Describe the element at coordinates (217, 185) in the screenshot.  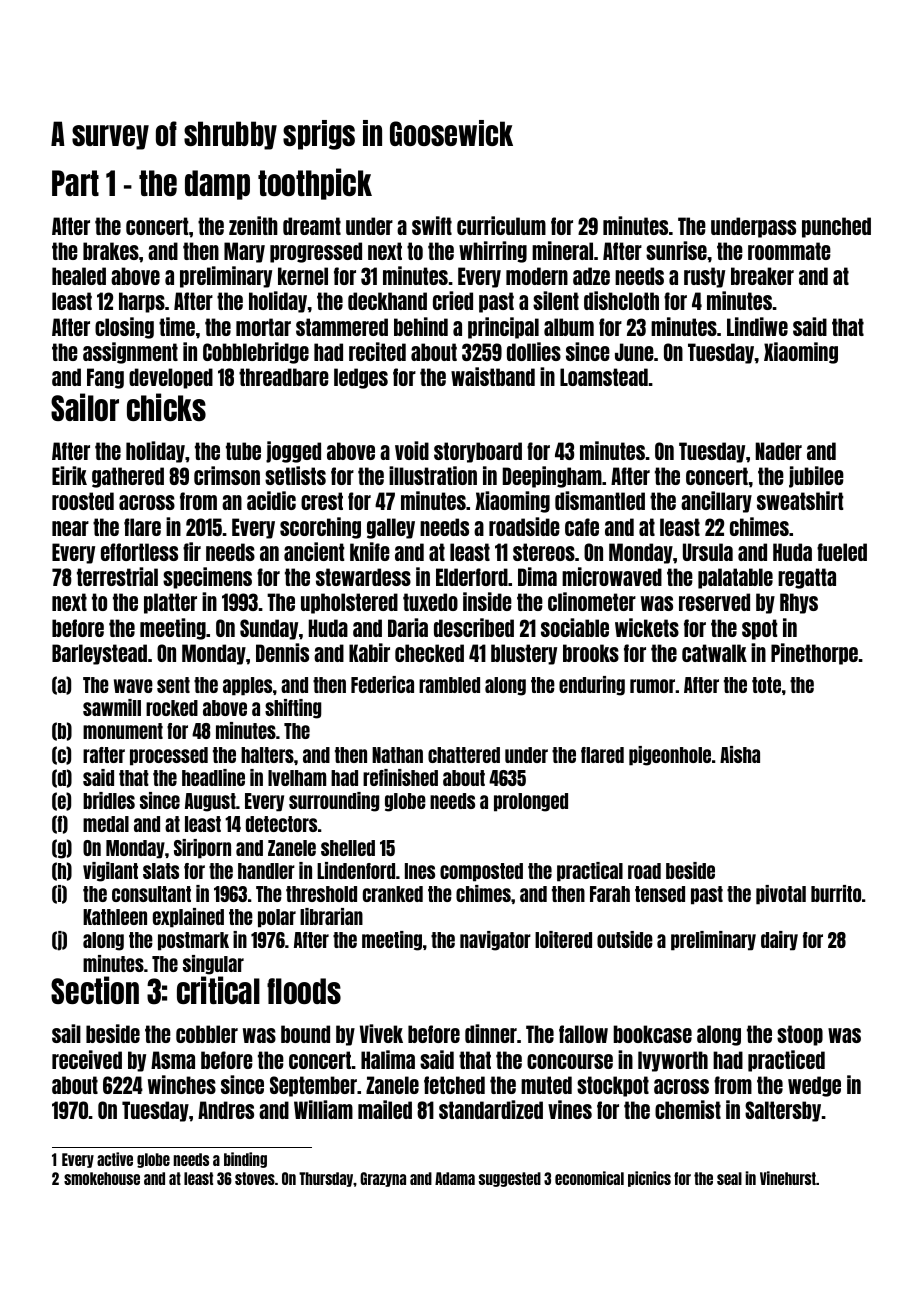
I see `damp` at that location.
